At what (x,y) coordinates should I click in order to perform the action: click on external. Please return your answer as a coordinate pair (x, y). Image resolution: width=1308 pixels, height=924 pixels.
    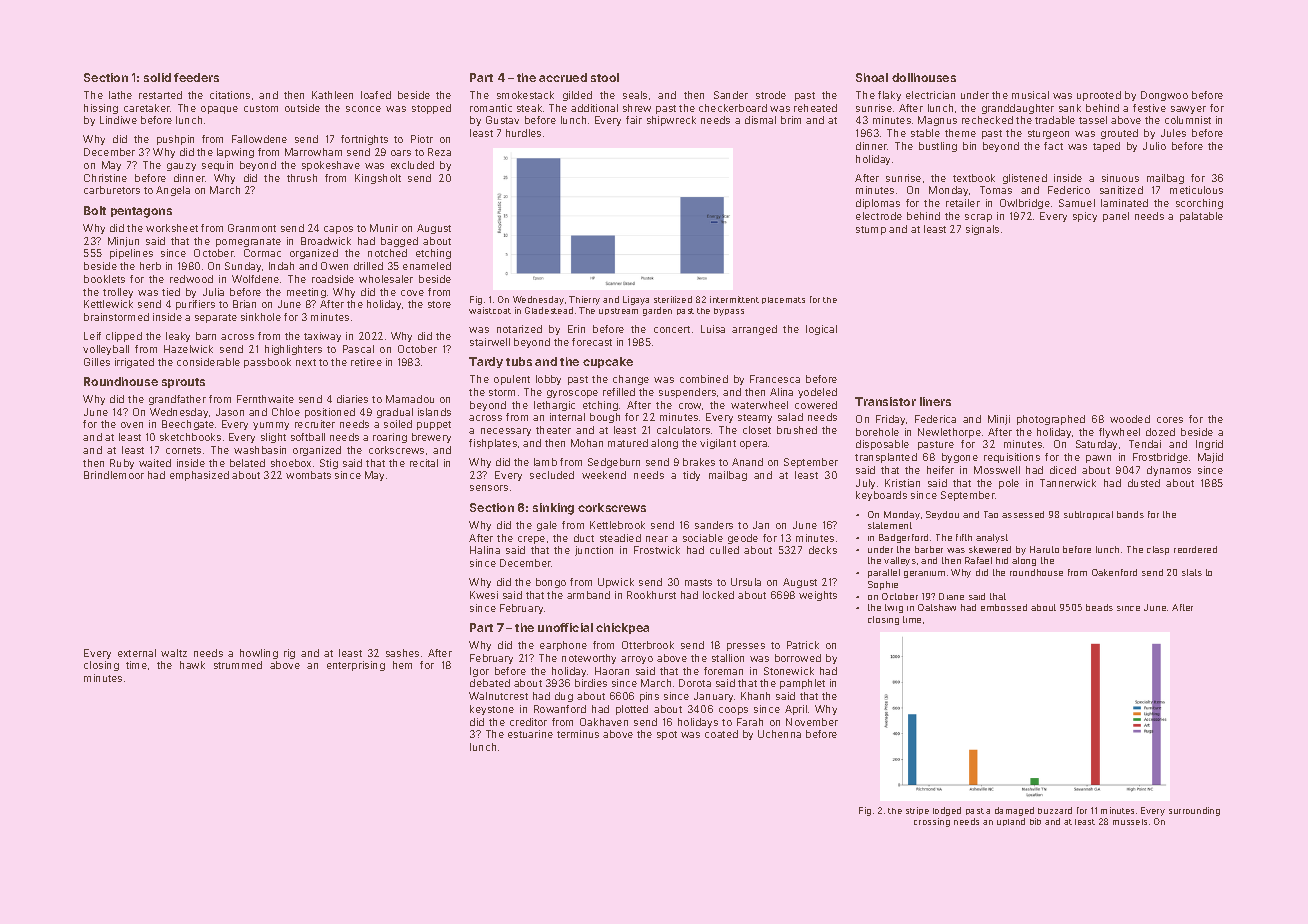
    Looking at the image, I should click on (137, 653).
